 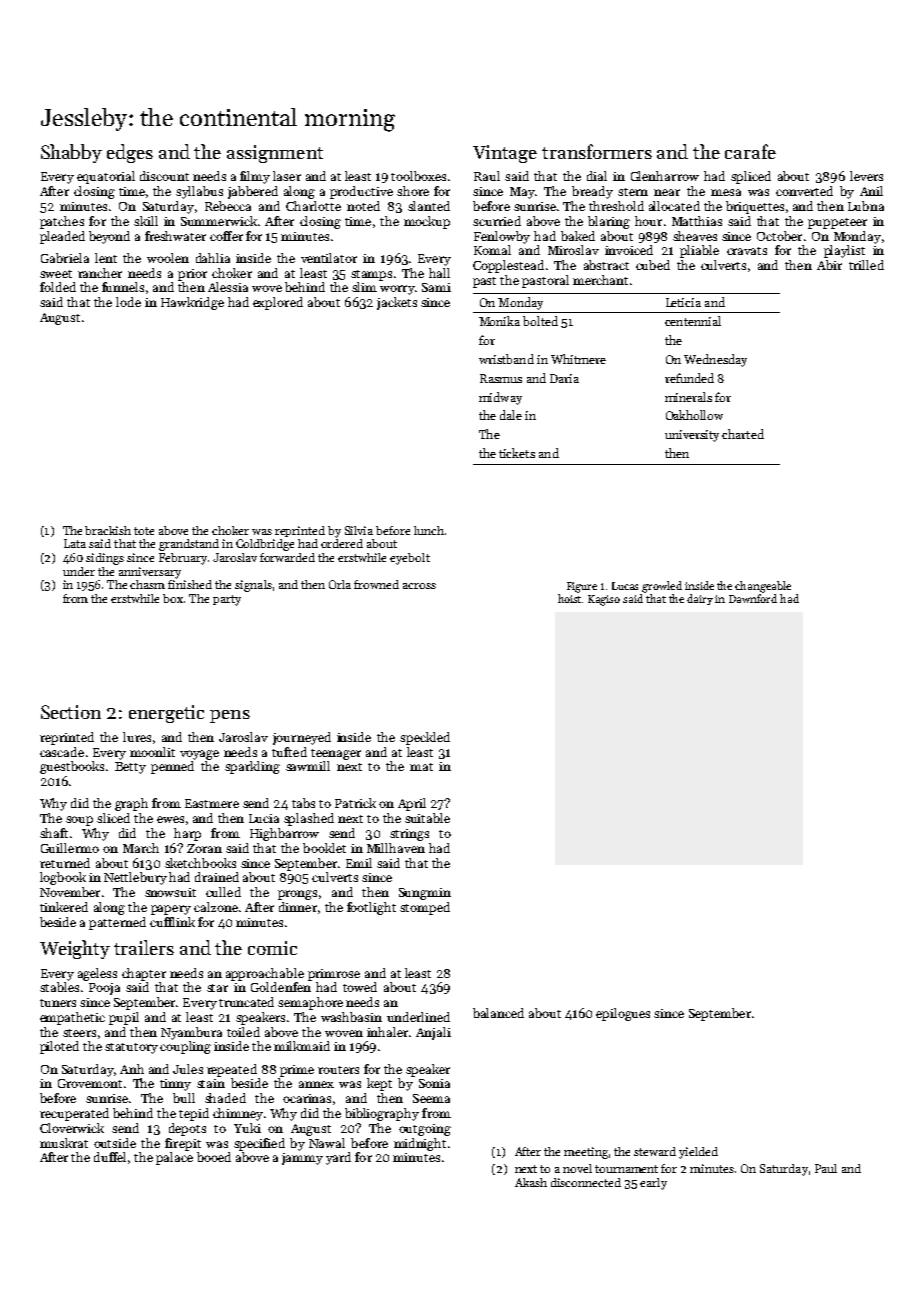 What do you see at coordinates (586, 1182) in the screenshot?
I see `disconnected` at bounding box center [586, 1182].
